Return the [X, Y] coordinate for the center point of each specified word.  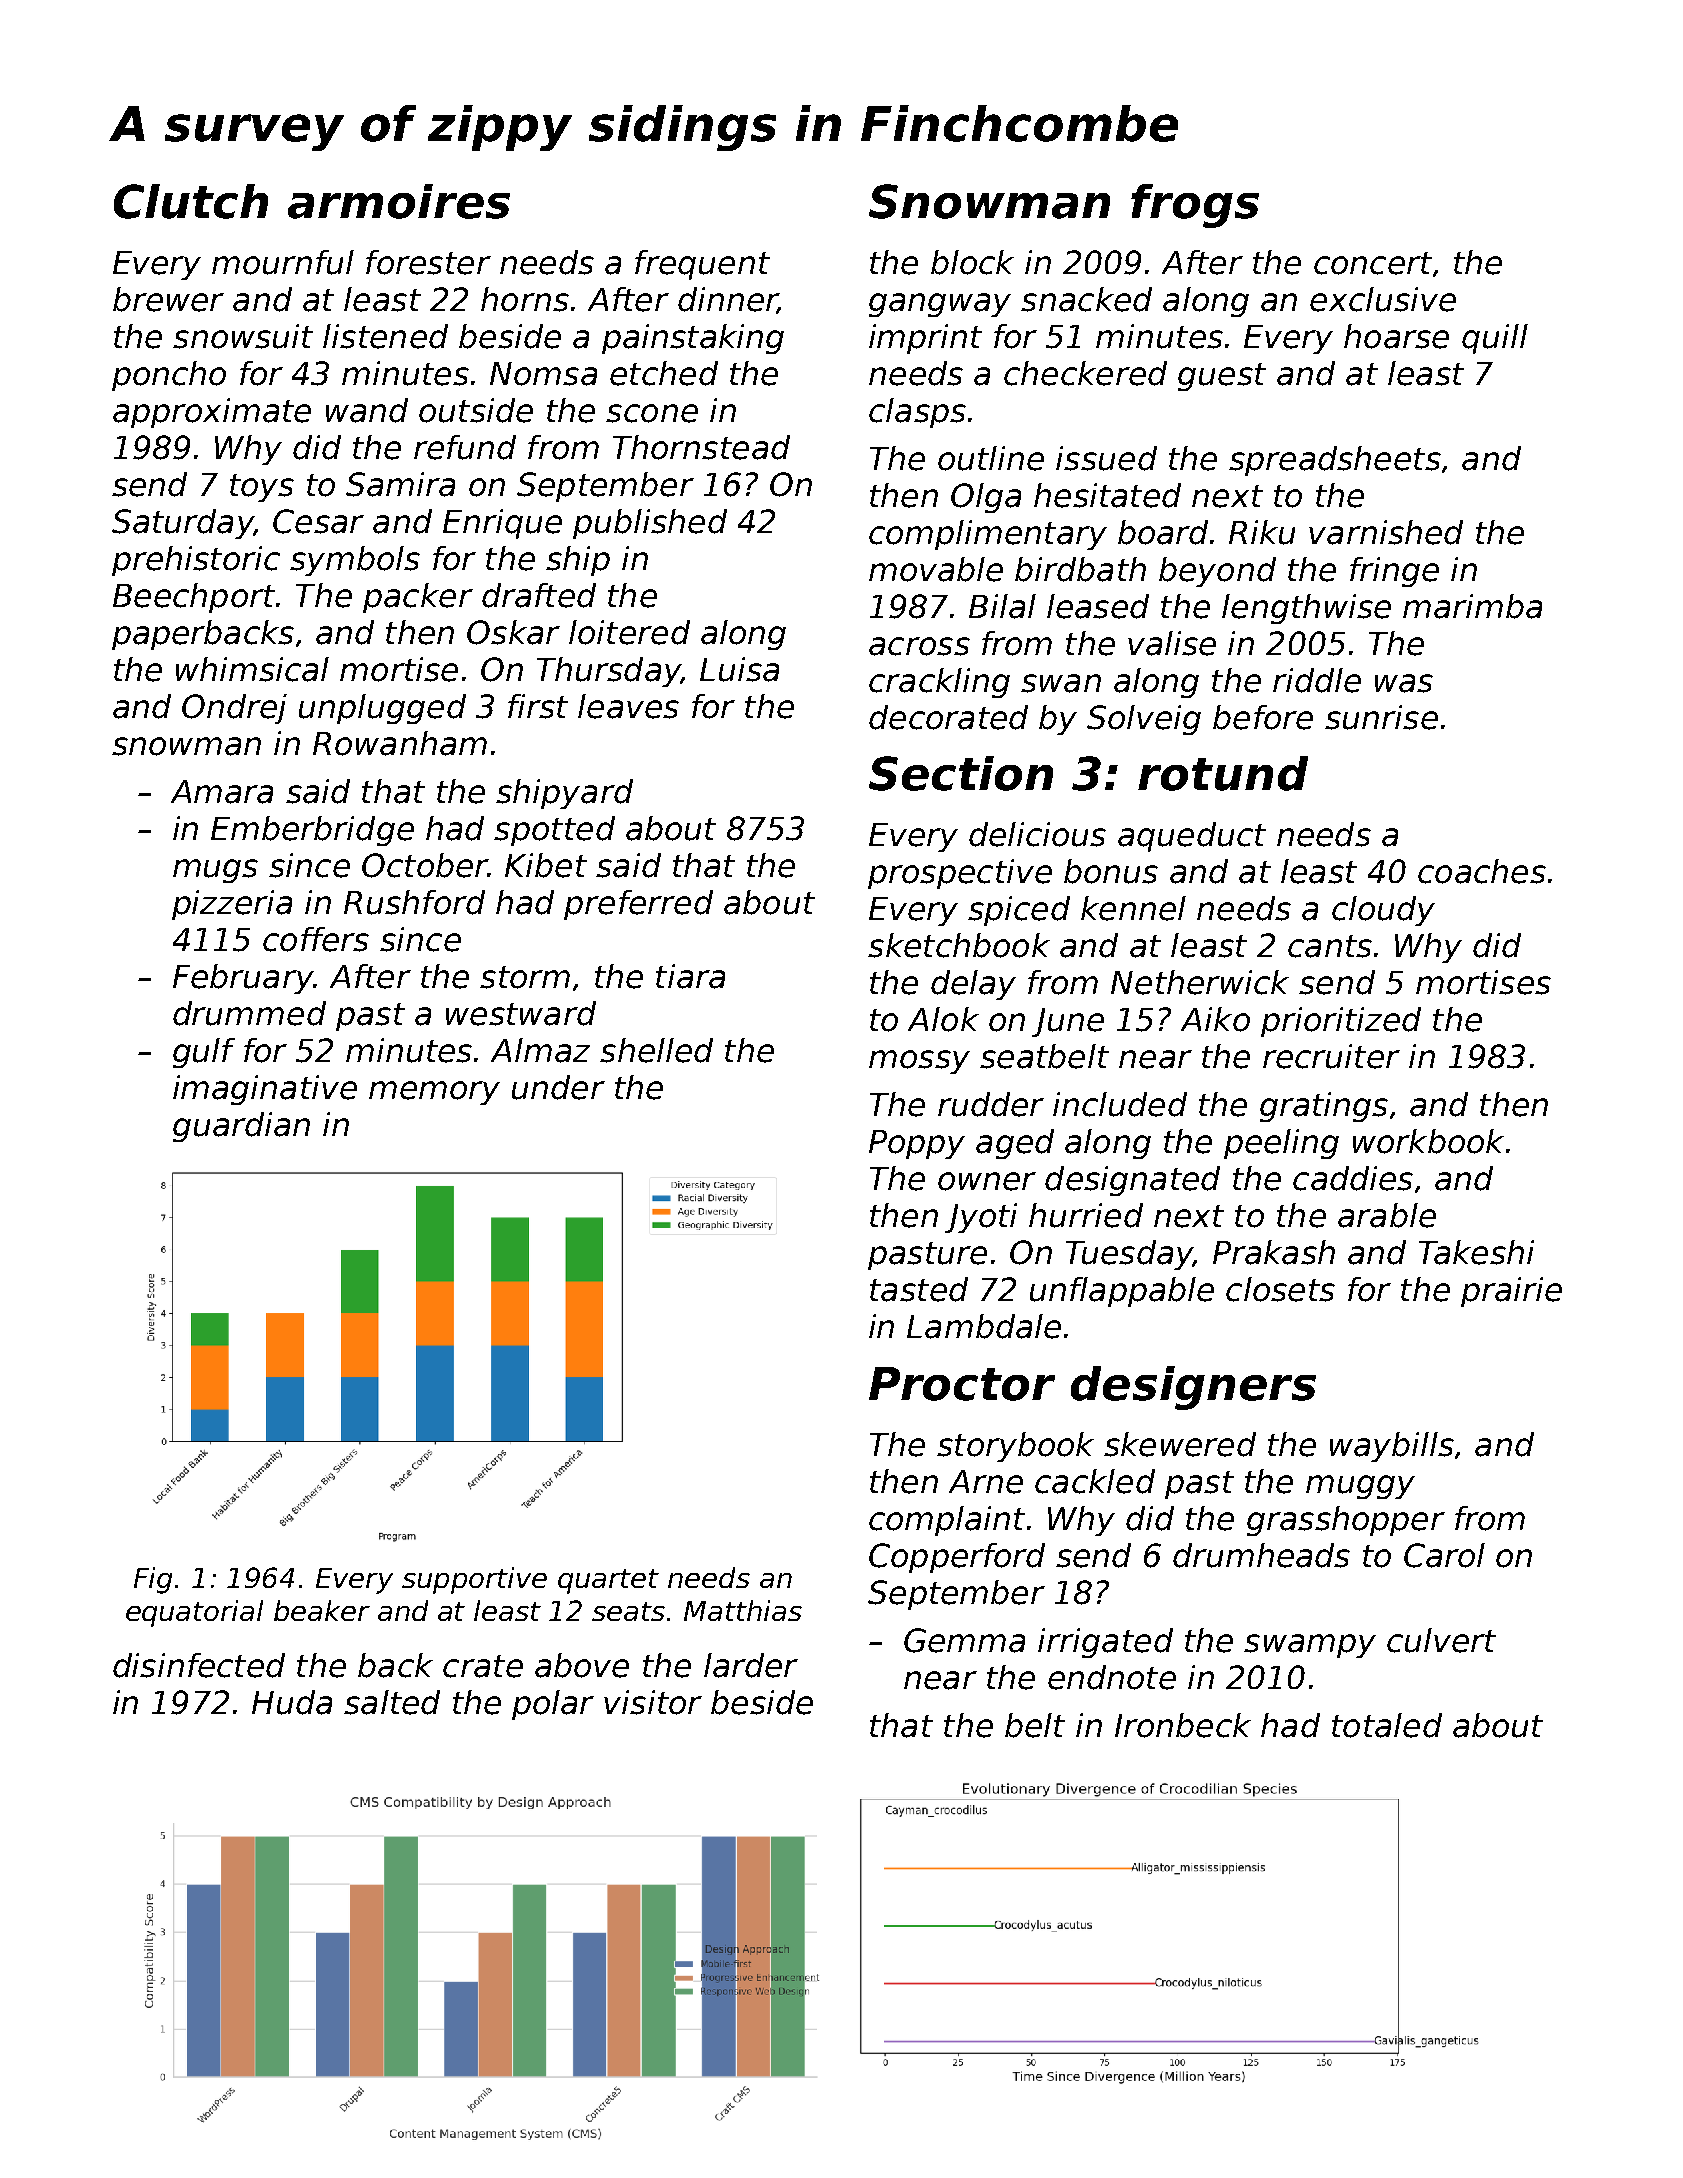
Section [961, 773]
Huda [292, 1702]
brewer [168, 299]
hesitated [1107, 495]
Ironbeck [1183, 1725]
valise [1172, 643]
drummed [249, 1013]
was [1404, 683]
